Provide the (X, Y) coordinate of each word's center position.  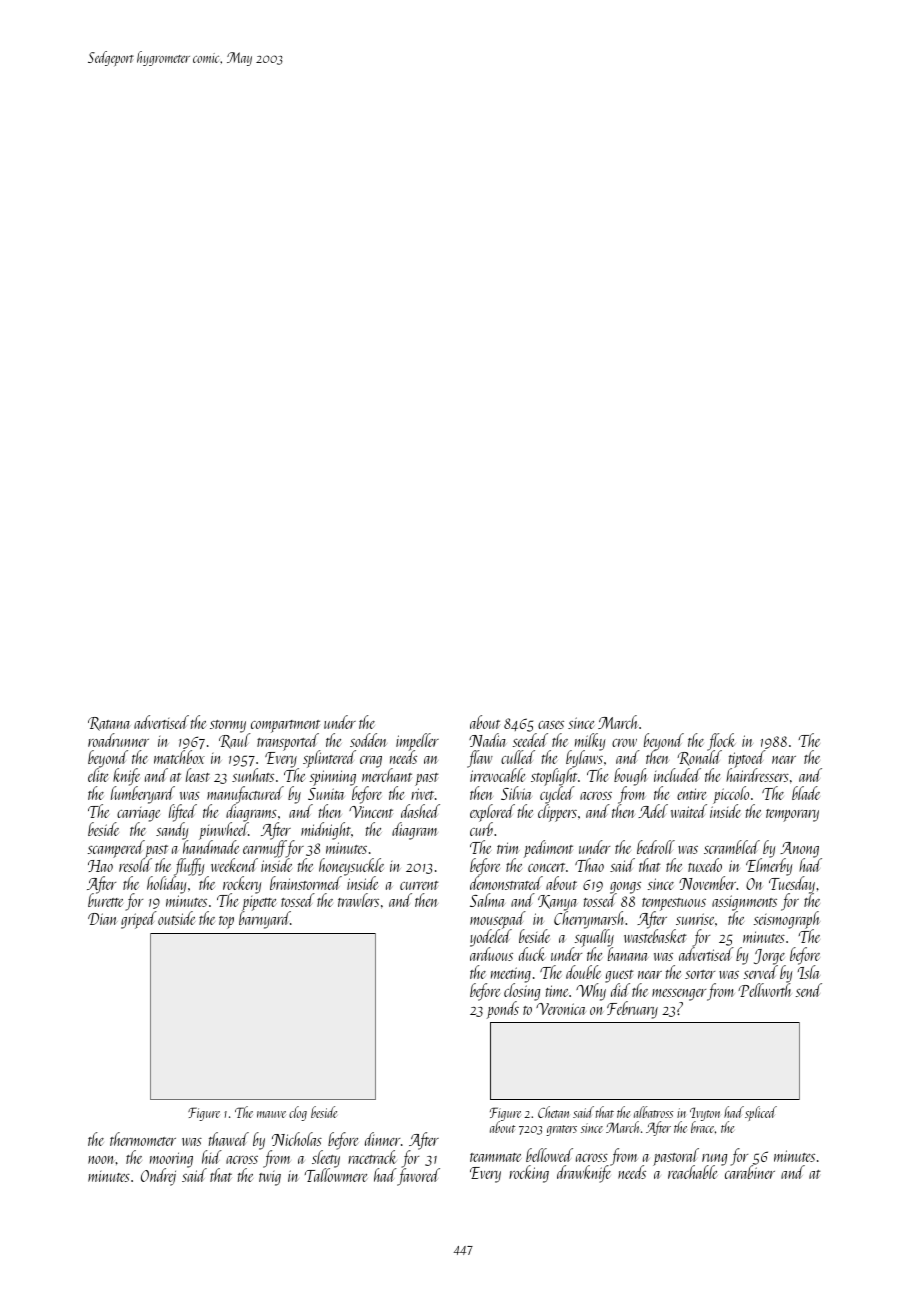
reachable (693, 1172)
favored (418, 1177)
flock (721, 742)
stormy (228, 726)
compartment (285, 726)
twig (270, 1178)
